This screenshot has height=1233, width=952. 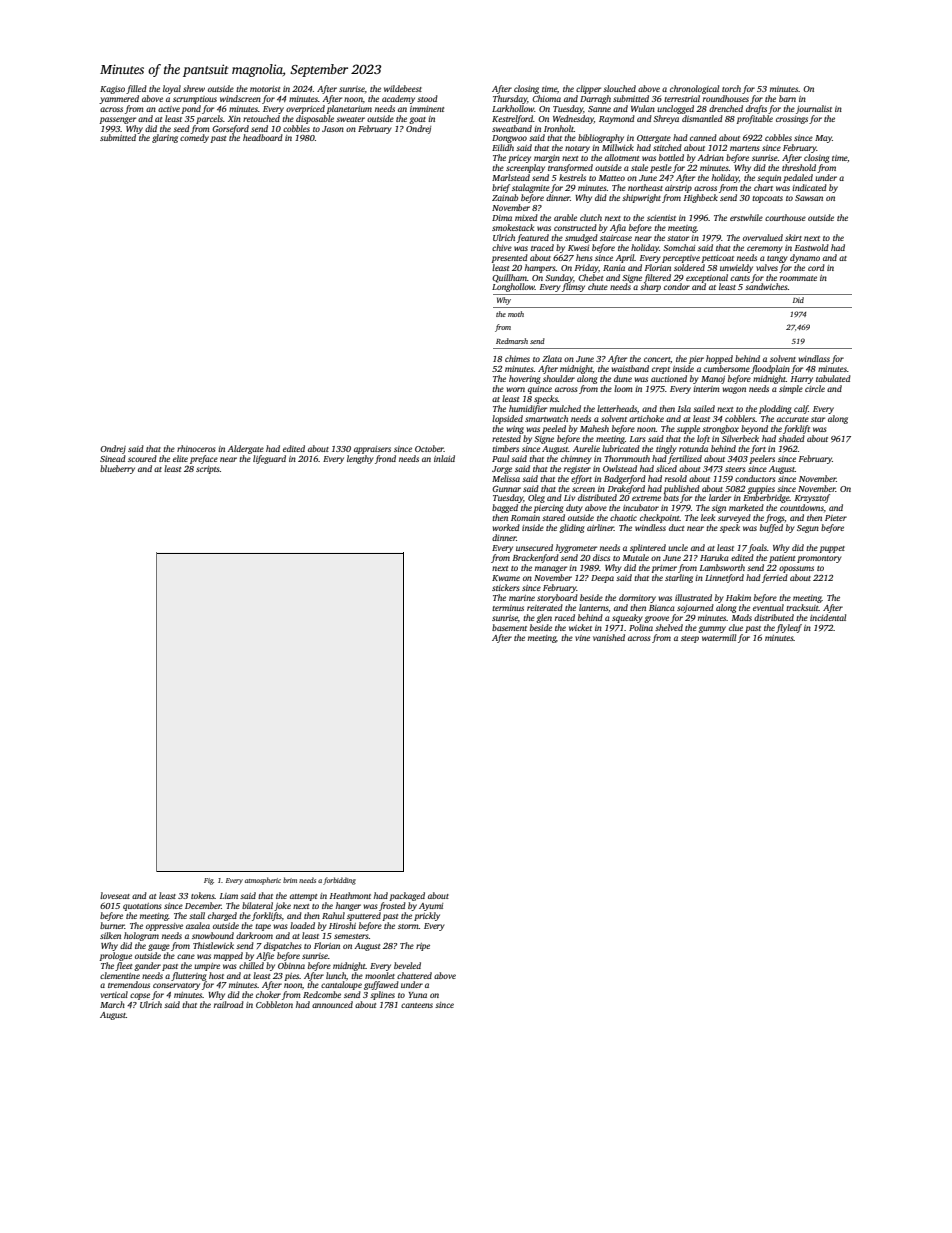 What do you see at coordinates (731, 88) in the screenshot?
I see `torch` at bounding box center [731, 88].
